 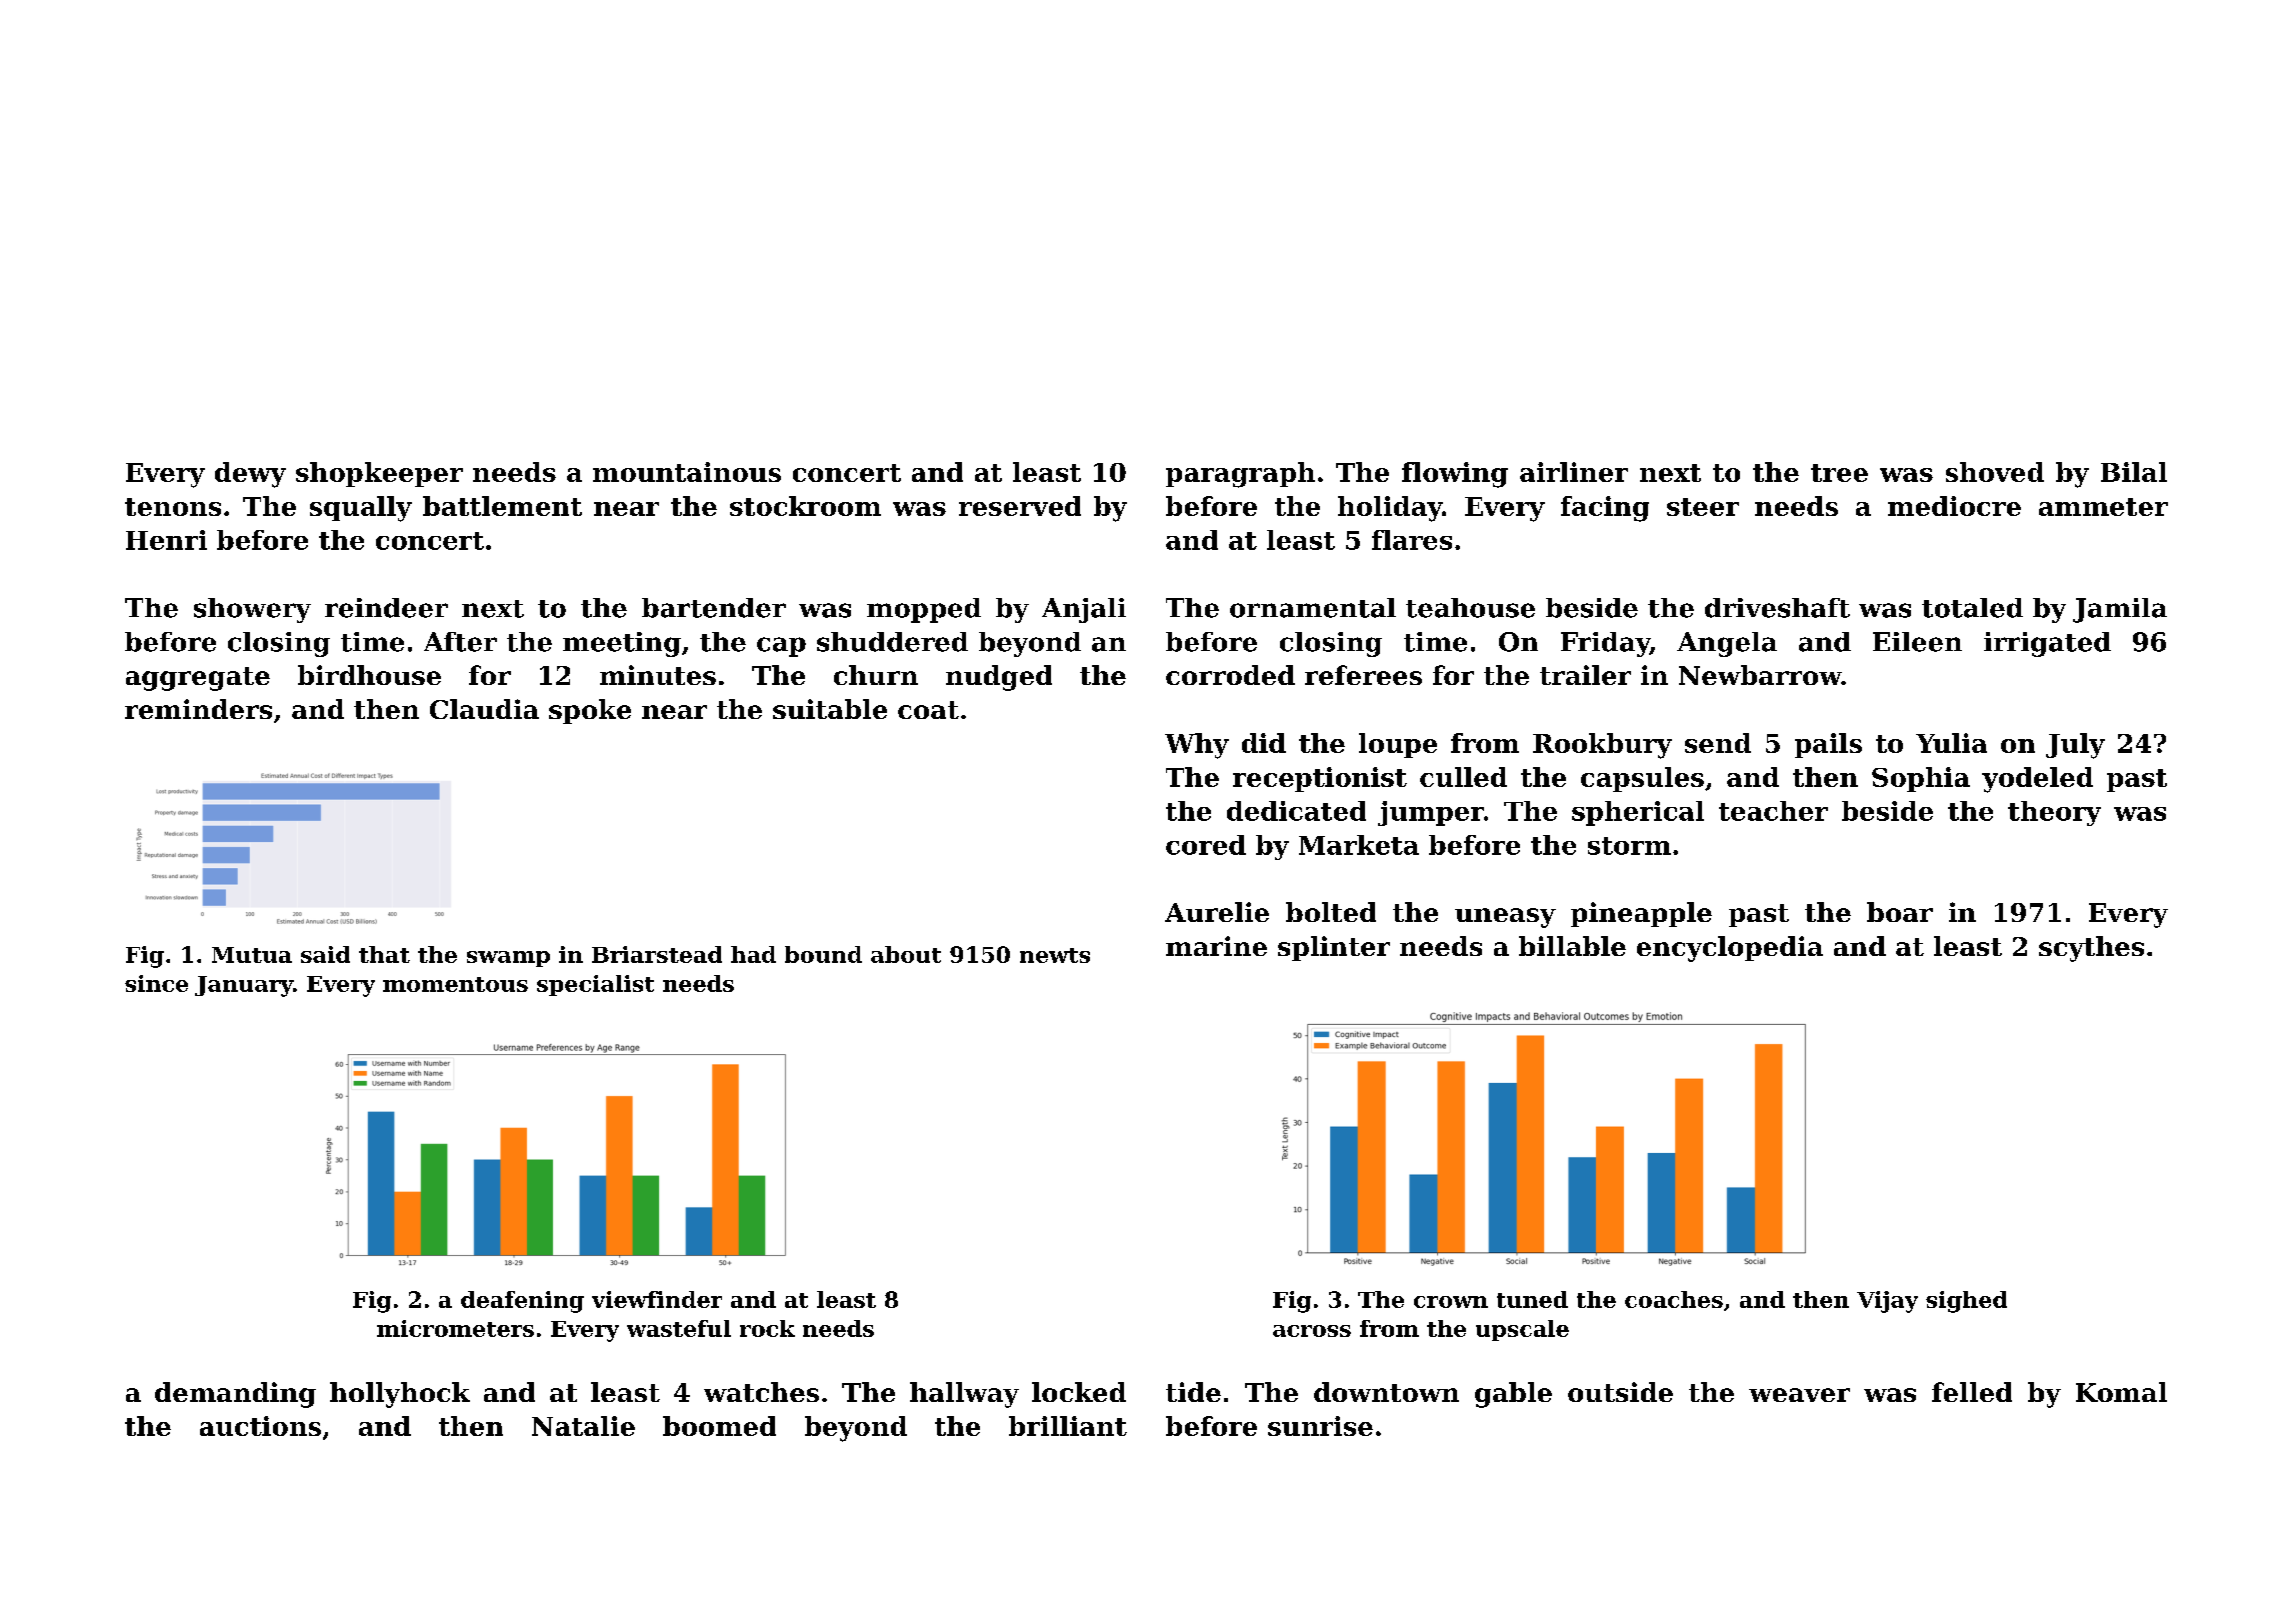 What do you see at coordinates (657, 1299) in the screenshot?
I see `viewfinder` at bounding box center [657, 1299].
